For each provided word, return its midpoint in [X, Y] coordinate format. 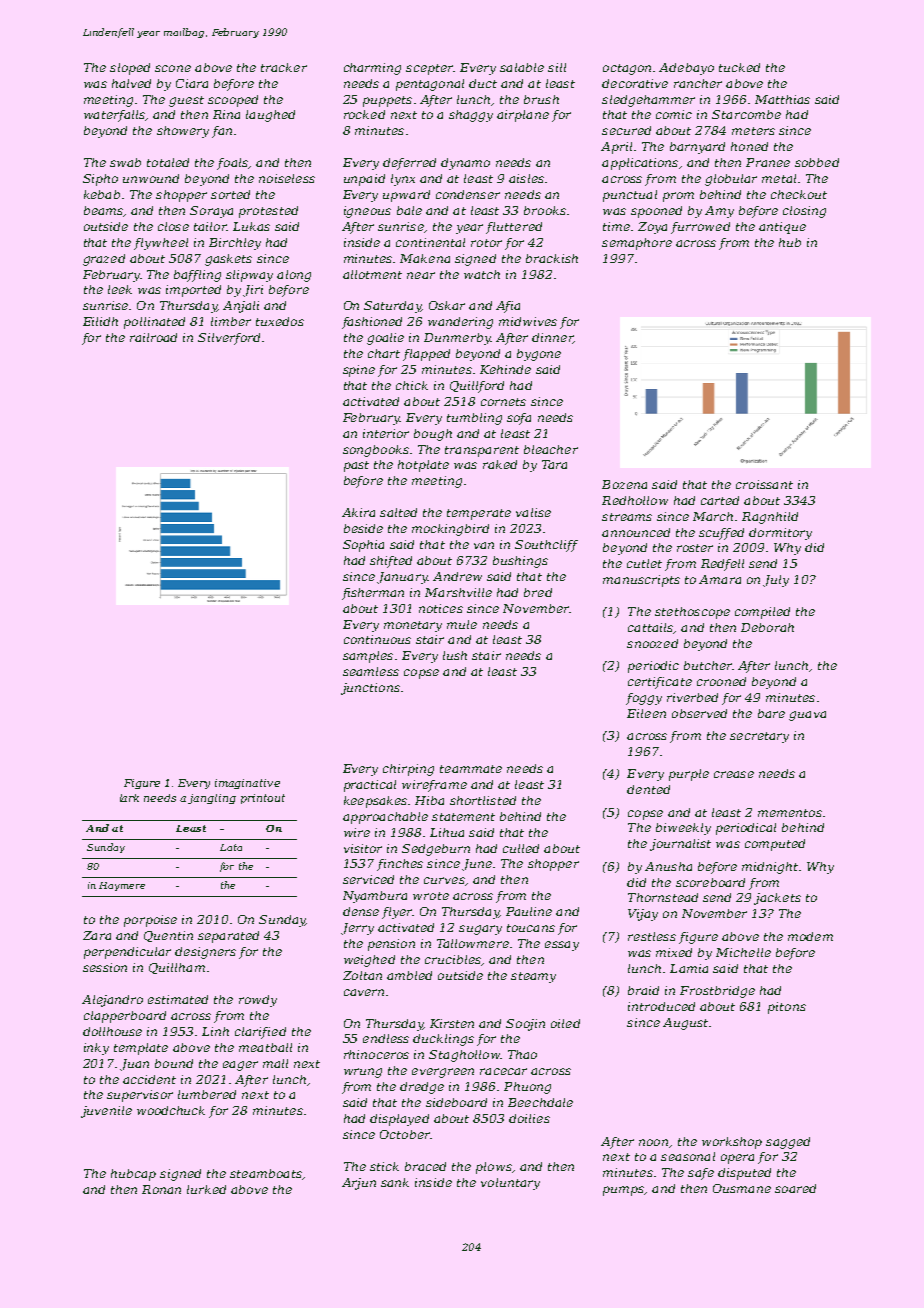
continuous [377, 639]
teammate [471, 769]
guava [807, 716]
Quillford [477, 387]
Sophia [363, 546]
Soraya [211, 212]
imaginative [247, 784]
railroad [153, 337]
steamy [533, 977]
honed [749, 146]
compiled [762, 613]
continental [430, 242]
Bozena [624, 484]
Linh [215, 1031]
